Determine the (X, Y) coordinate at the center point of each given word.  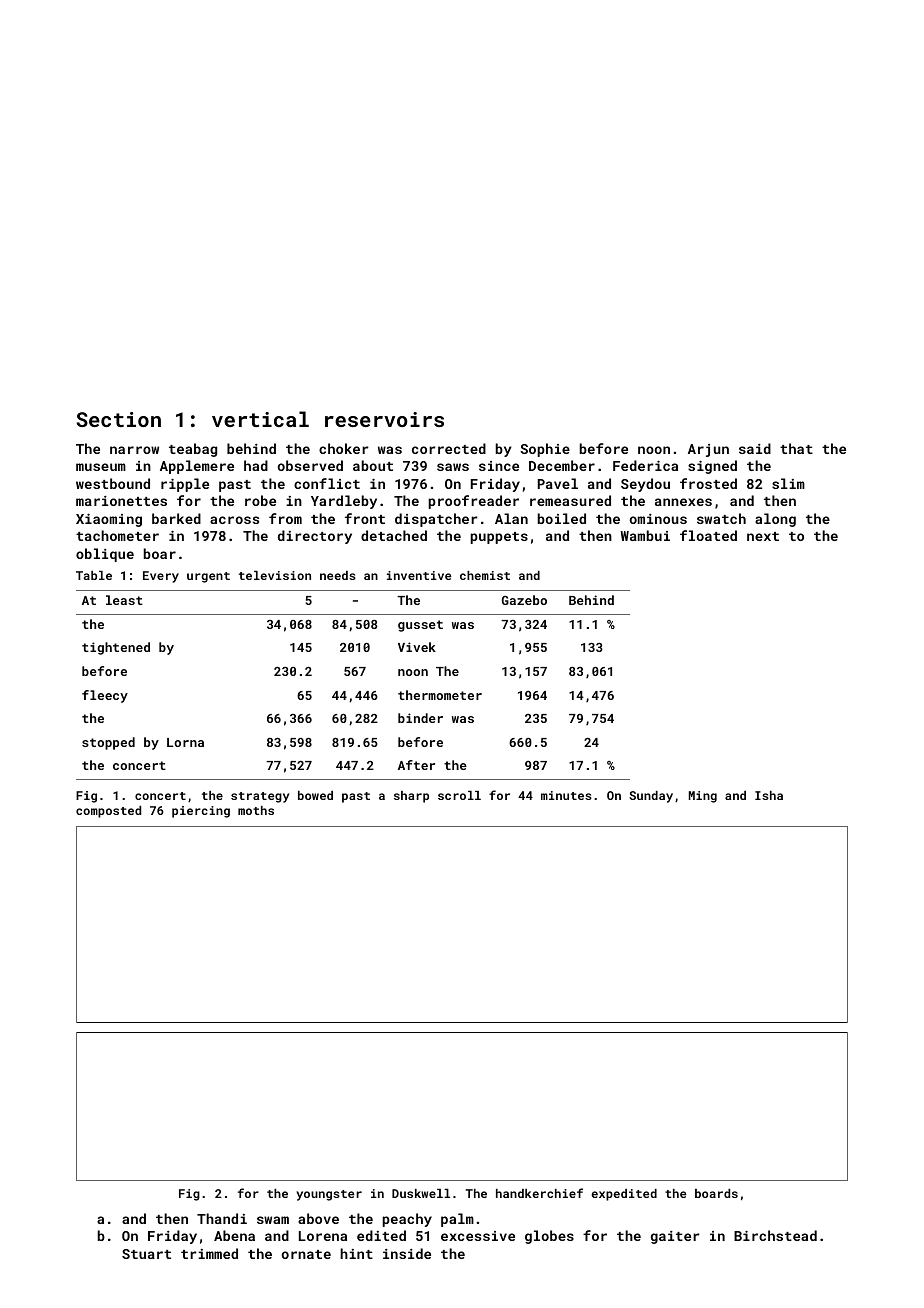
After (416, 765)
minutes (566, 795)
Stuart (146, 1254)
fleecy (105, 696)
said (755, 448)
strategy (260, 797)
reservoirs (384, 419)
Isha (769, 795)
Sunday (651, 797)
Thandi (222, 1218)
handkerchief (539, 1193)
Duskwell (421, 1193)
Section (119, 419)
